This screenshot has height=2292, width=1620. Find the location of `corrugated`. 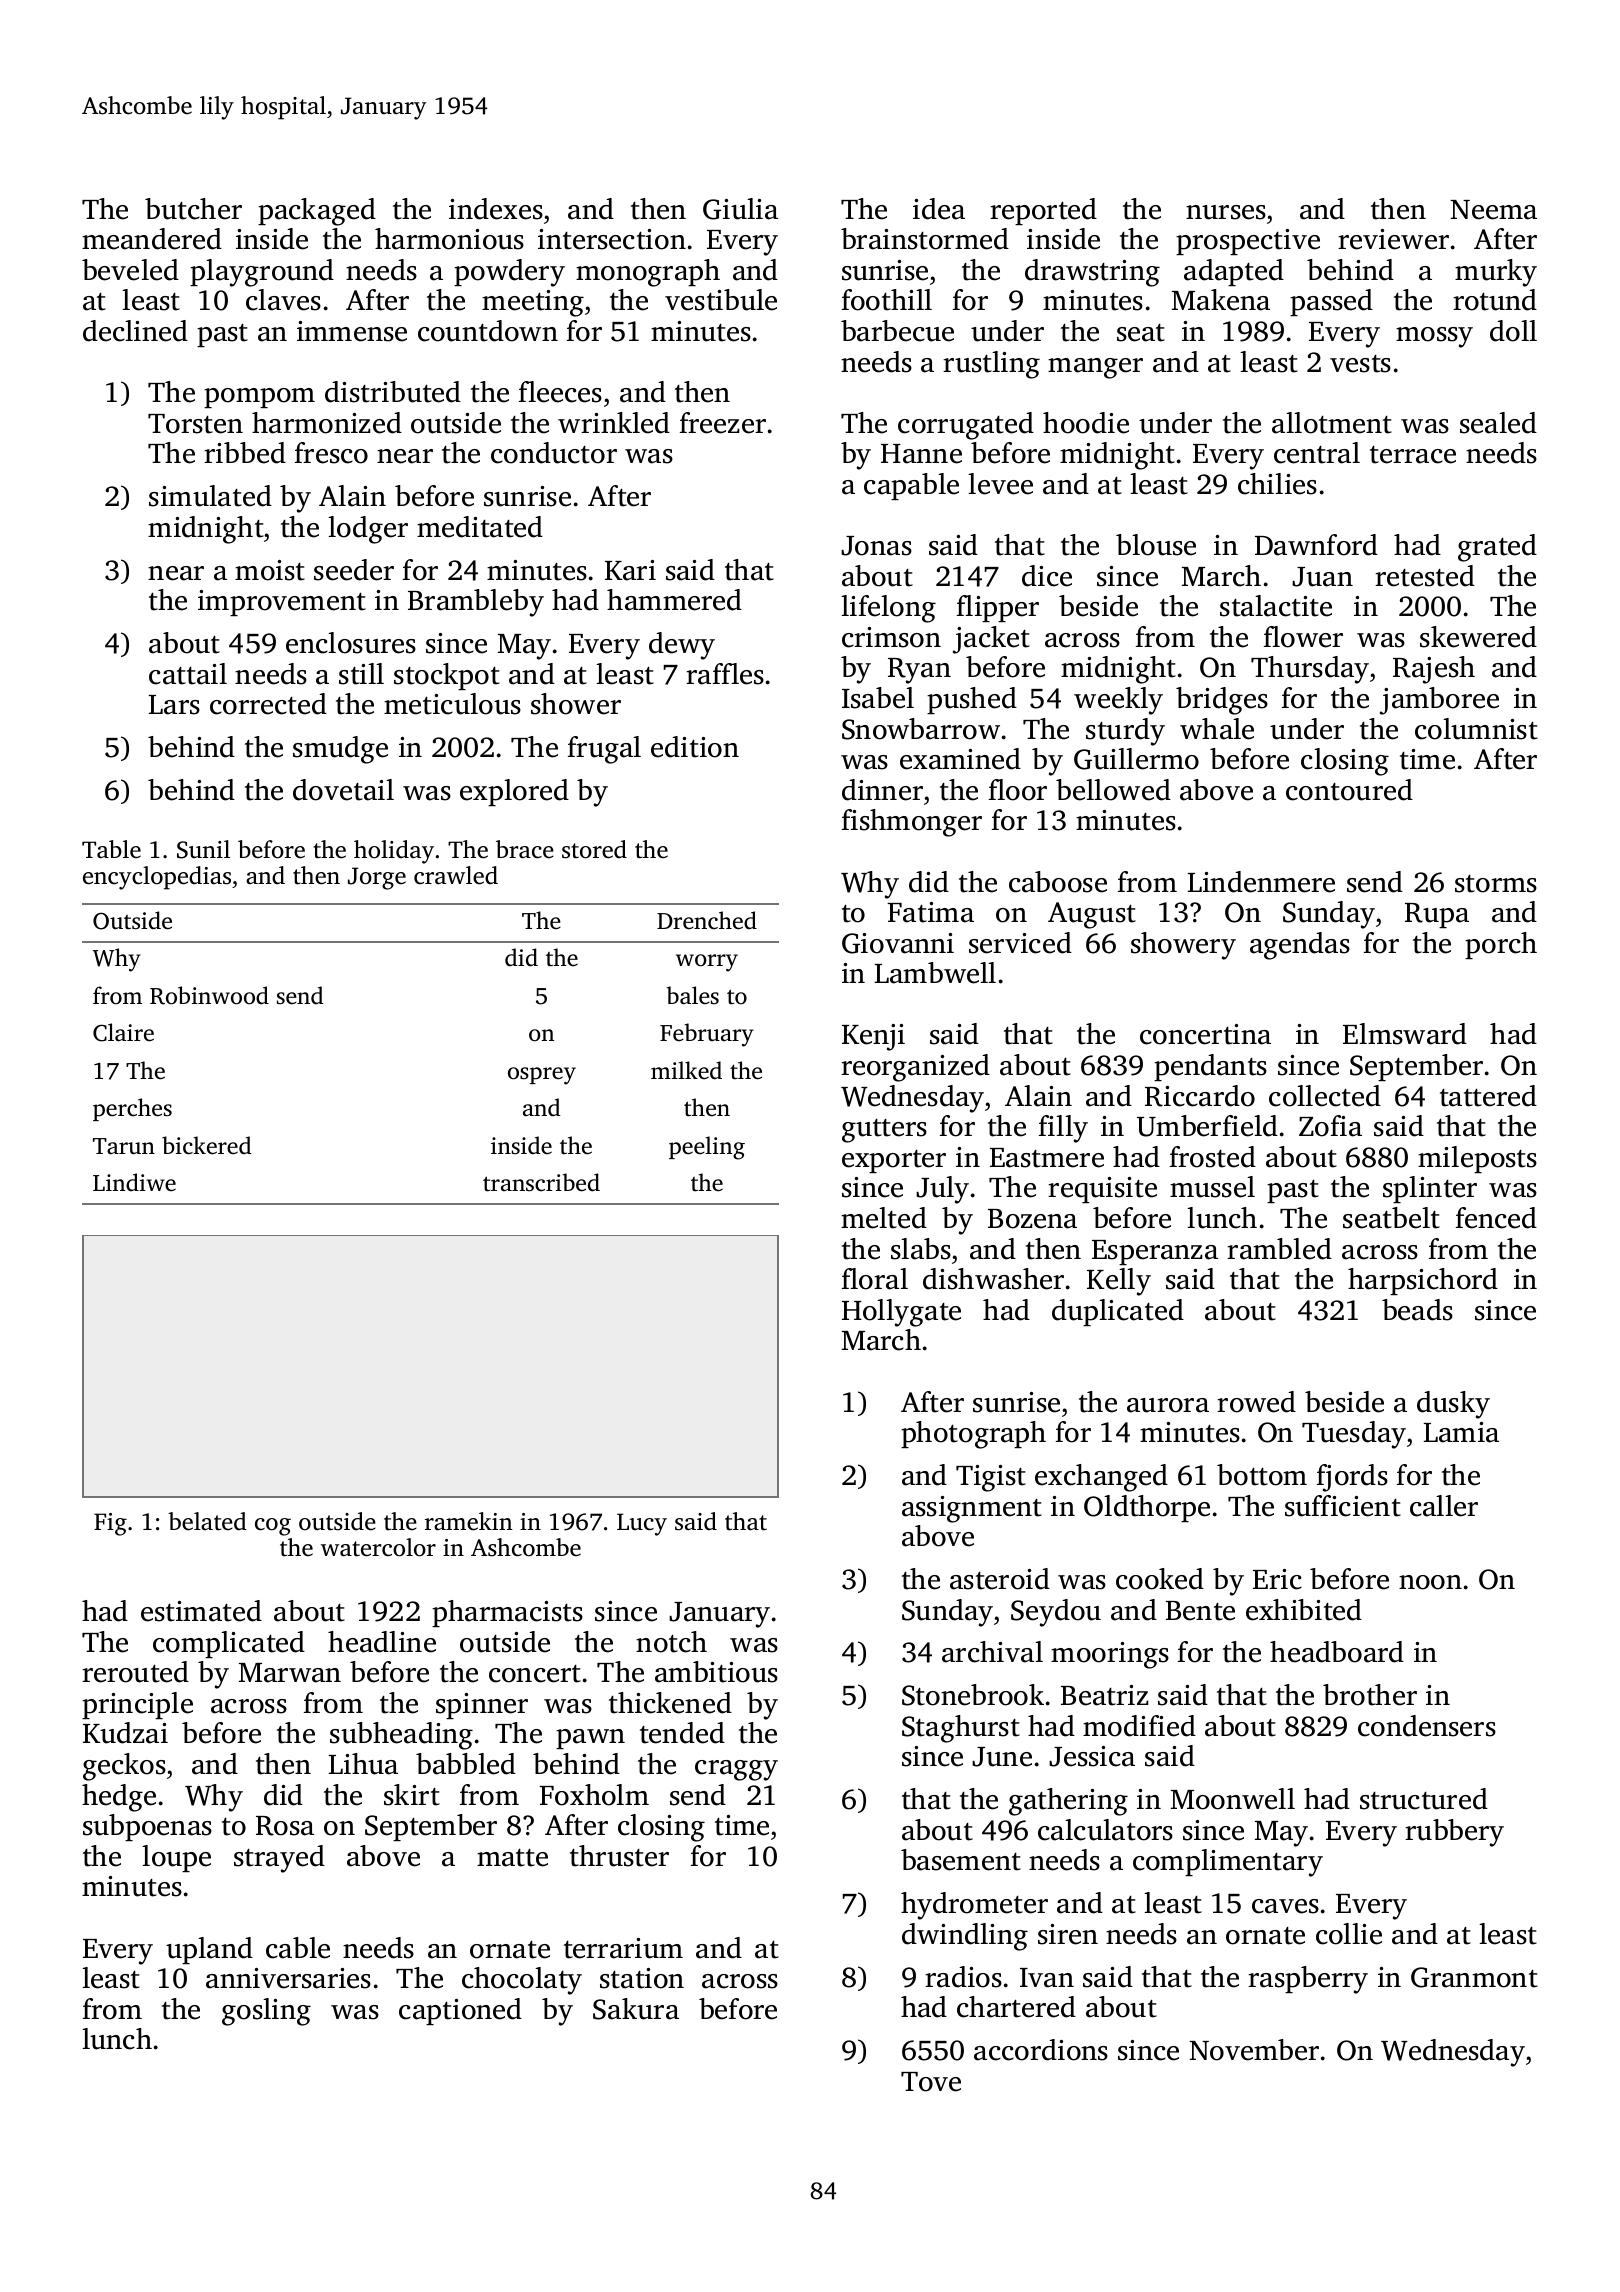

corrugated is located at coordinates (966, 426).
